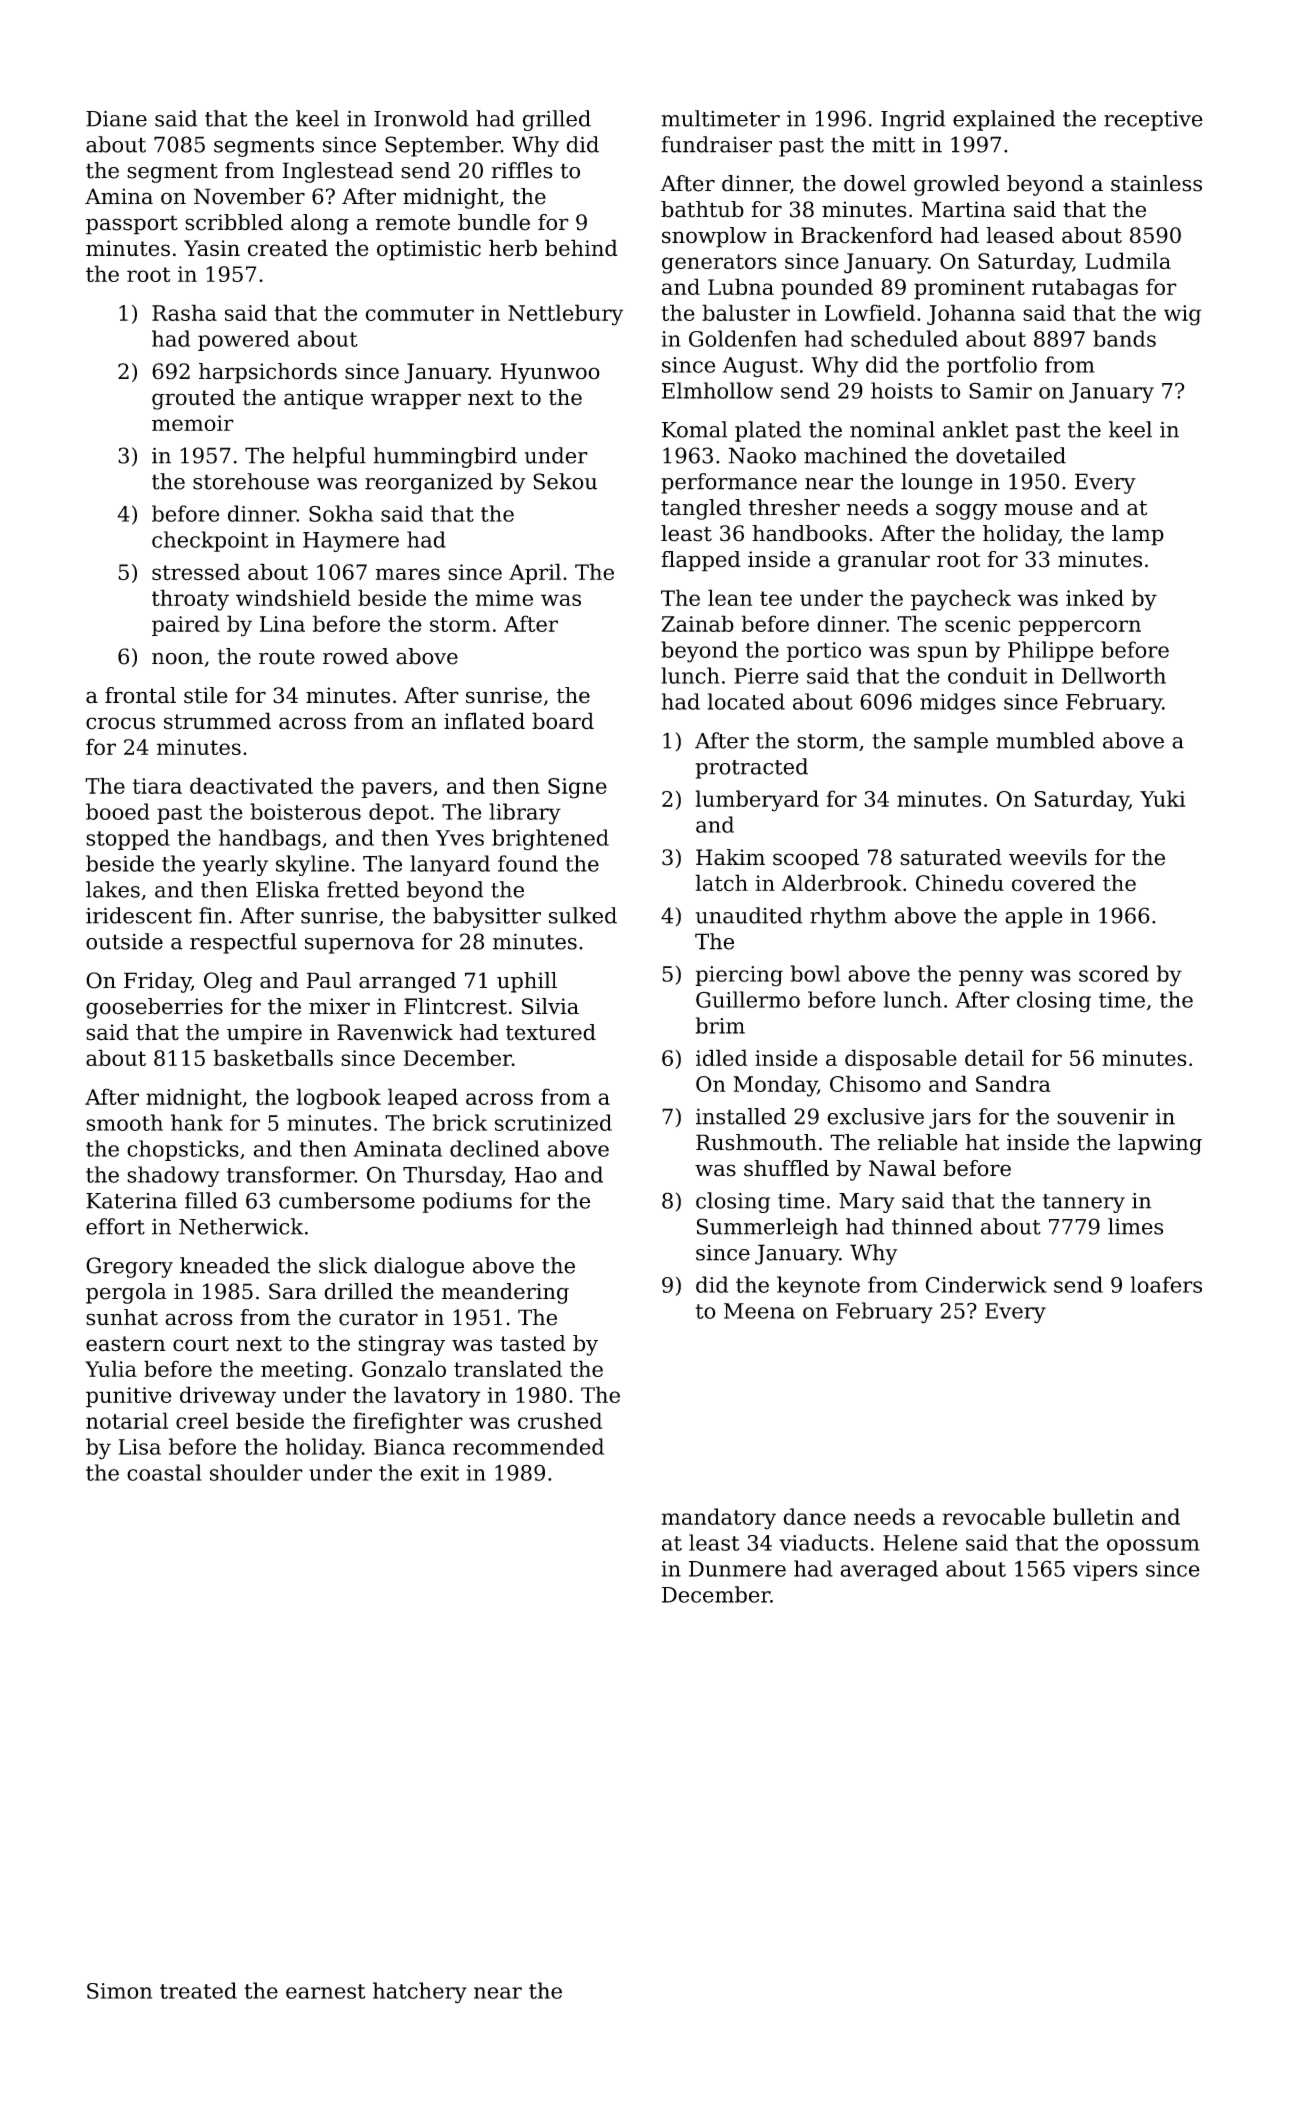 This screenshot has height=2124, width=1289. I want to click on mime, so click(504, 598).
